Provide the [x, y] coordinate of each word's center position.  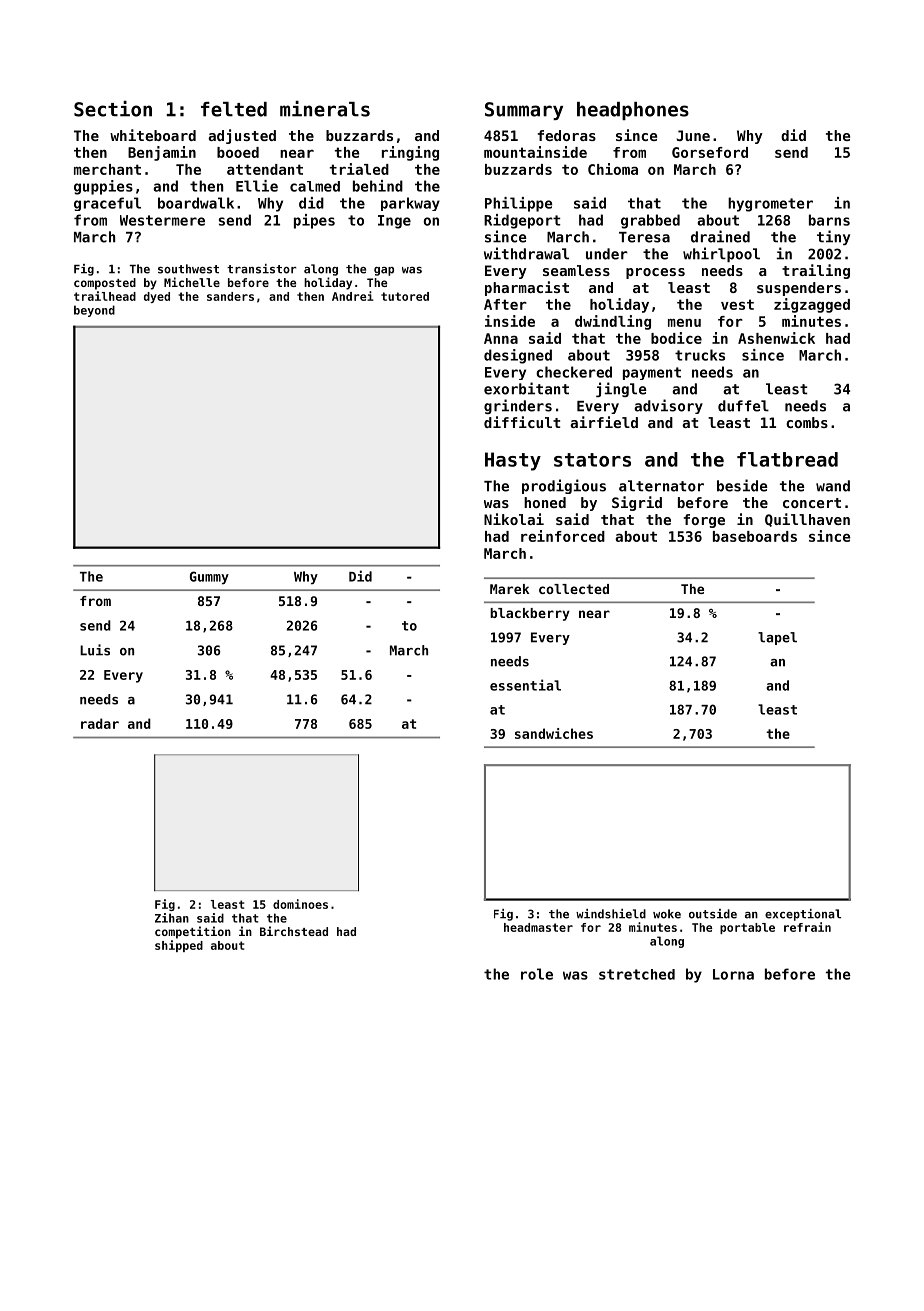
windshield [611, 914]
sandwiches [554, 733]
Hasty [513, 461]
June [693, 135]
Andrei [353, 296]
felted [234, 109]
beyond [94, 311]
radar [100, 723]
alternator [661, 486]
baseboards [755, 536]
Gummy [209, 578]
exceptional [803, 915]
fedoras [567, 135]
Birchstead [294, 931]
